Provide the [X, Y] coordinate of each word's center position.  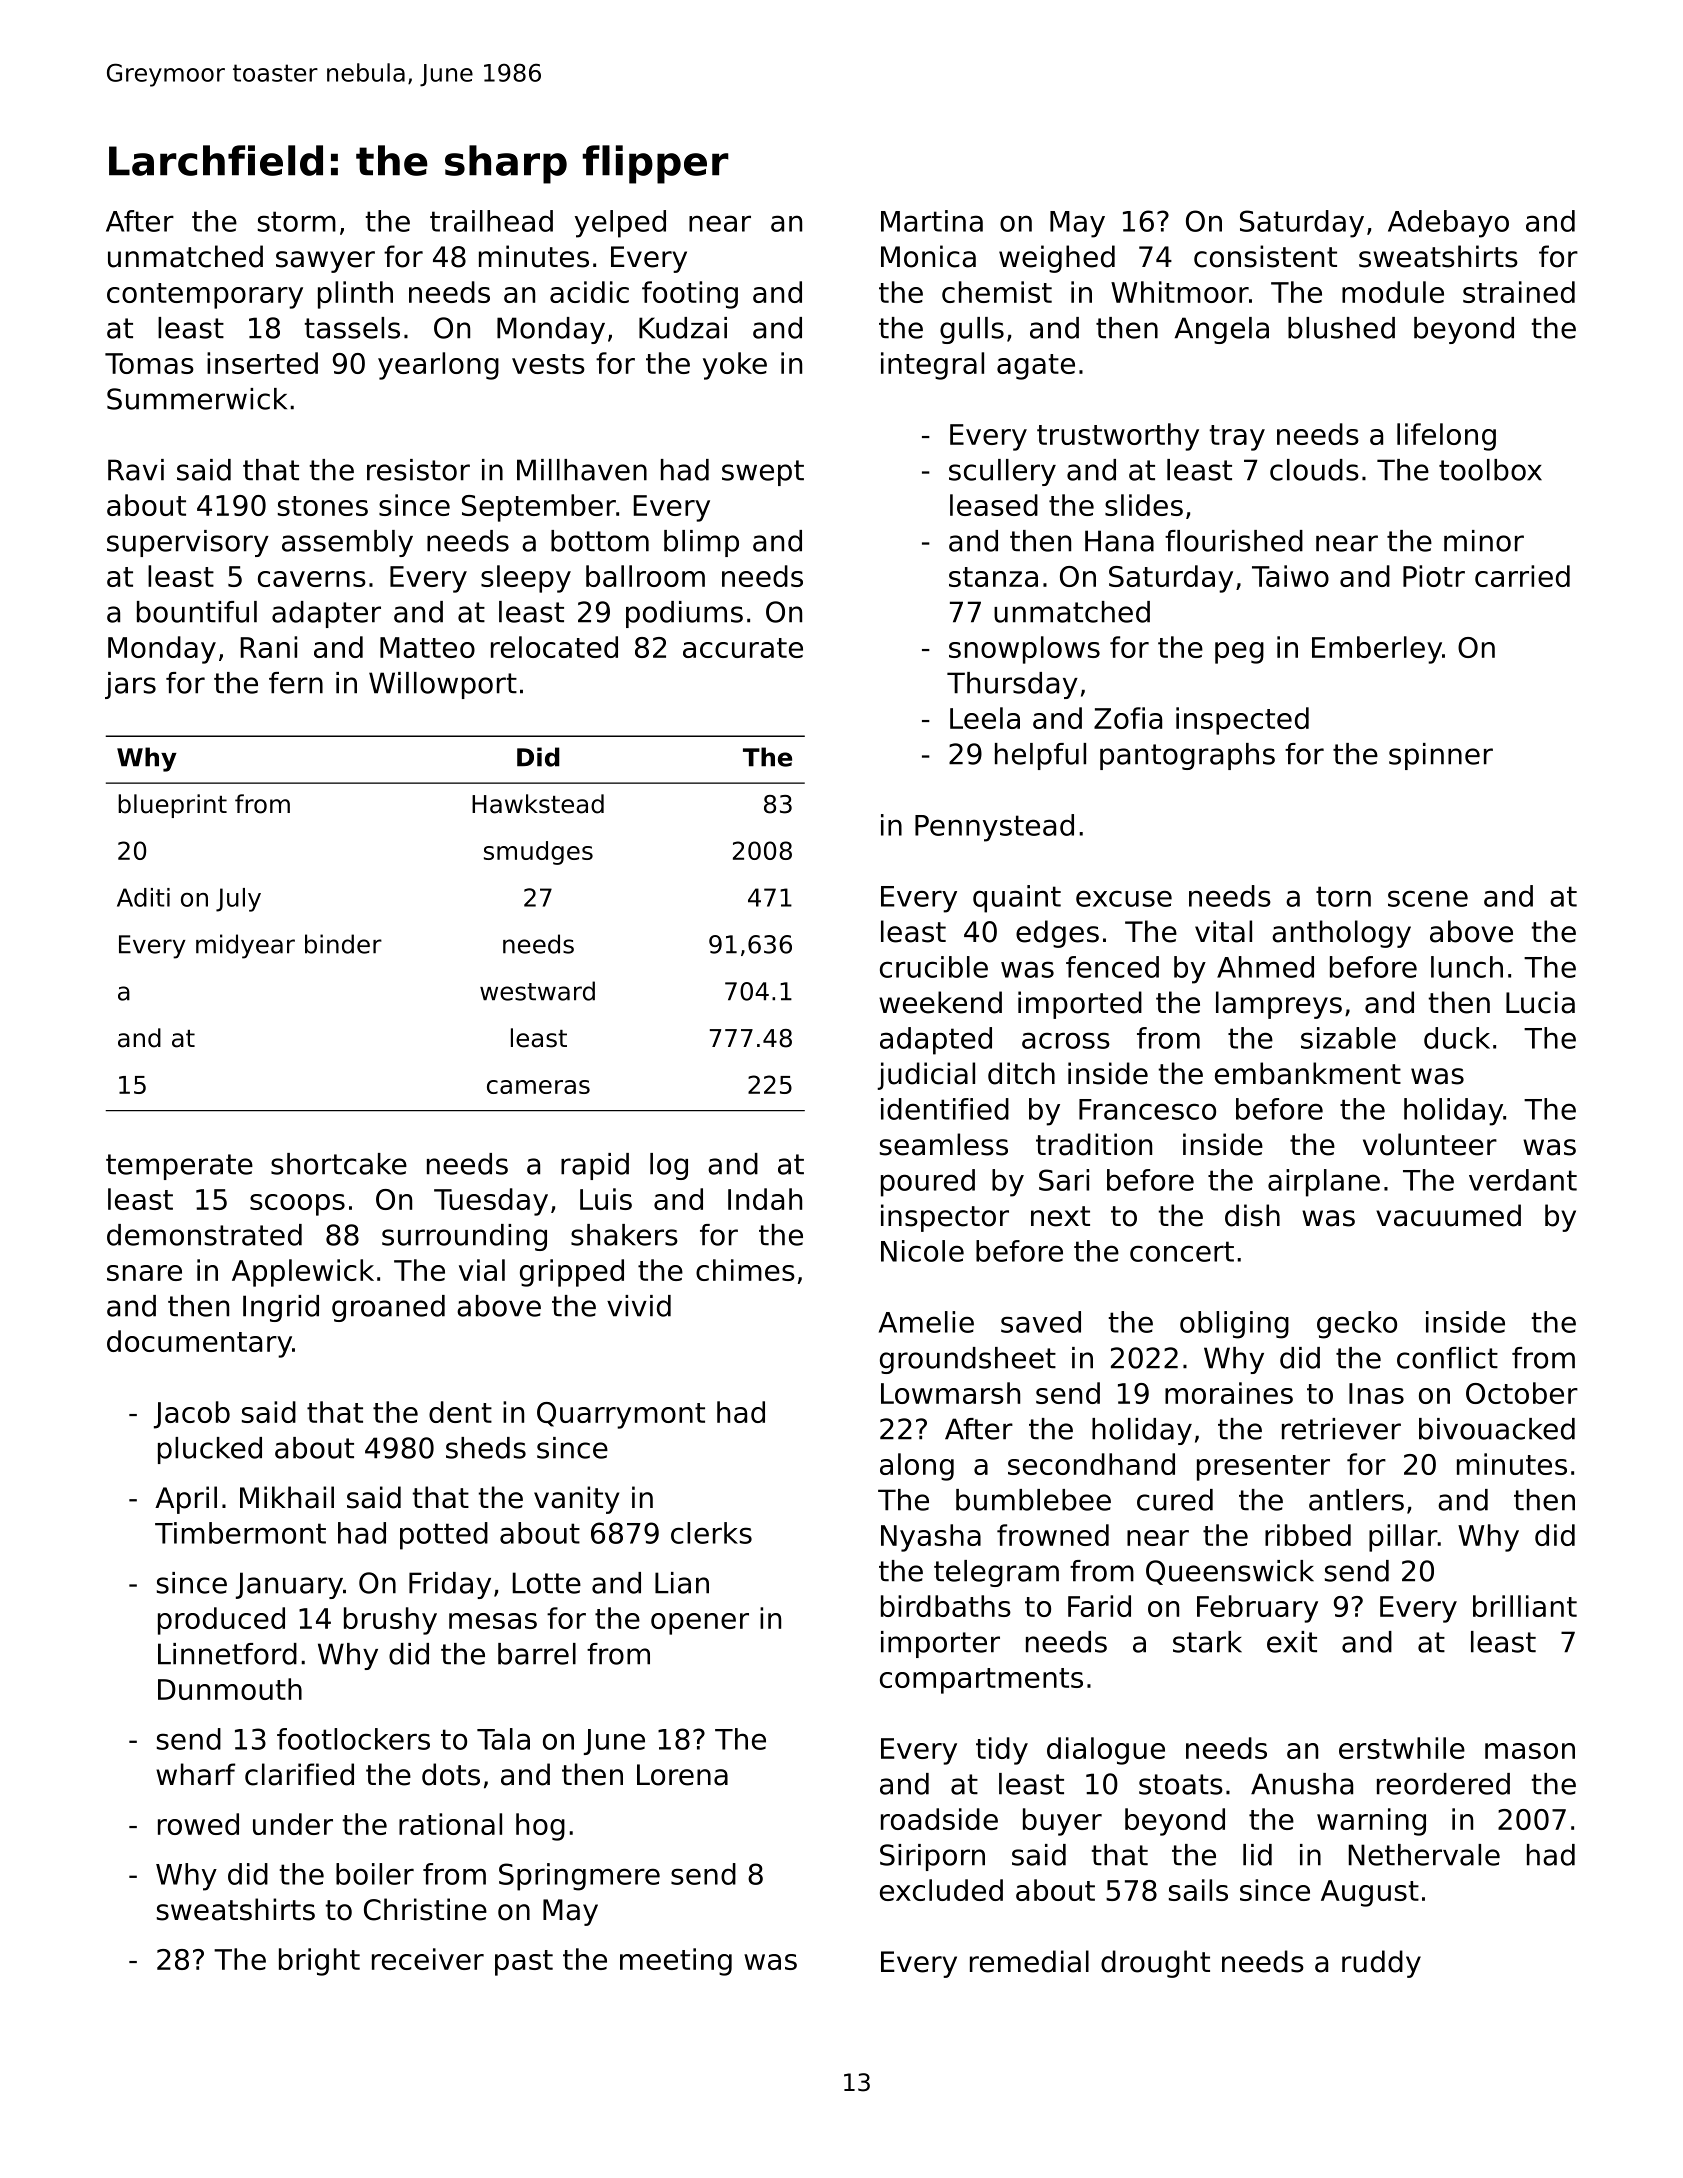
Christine [425, 1909]
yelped [620, 224]
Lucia [1540, 1002]
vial [482, 1270]
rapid [595, 1166]
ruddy [1381, 1964]
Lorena [682, 1775]
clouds [1314, 470]
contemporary [205, 296]
